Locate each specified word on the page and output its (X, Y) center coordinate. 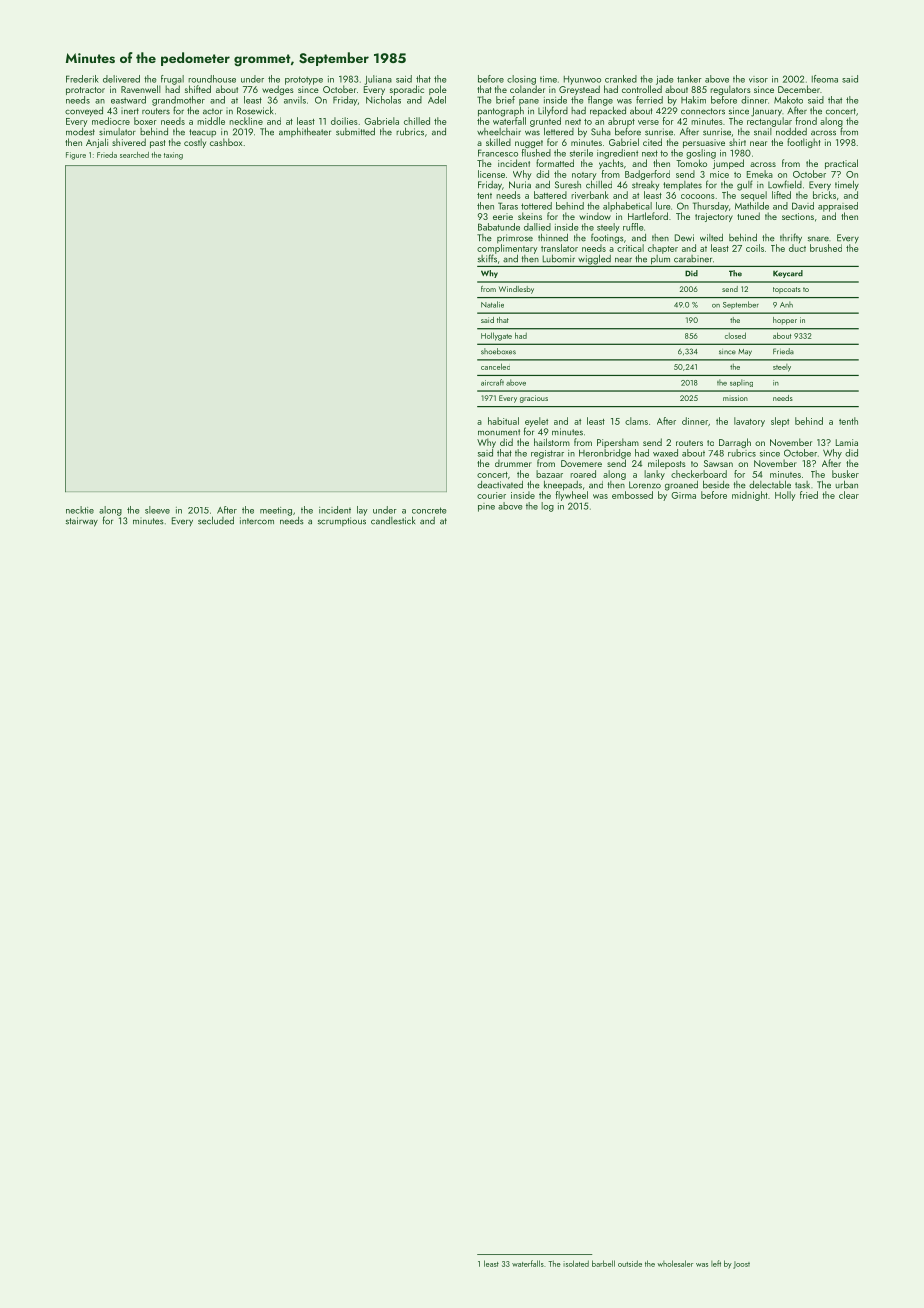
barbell (603, 1263)
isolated (576, 1263)
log (547, 507)
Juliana (378, 80)
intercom (257, 521)
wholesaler (675, 1263)
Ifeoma (825, 79)
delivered (121, 79)
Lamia (847, 442)
